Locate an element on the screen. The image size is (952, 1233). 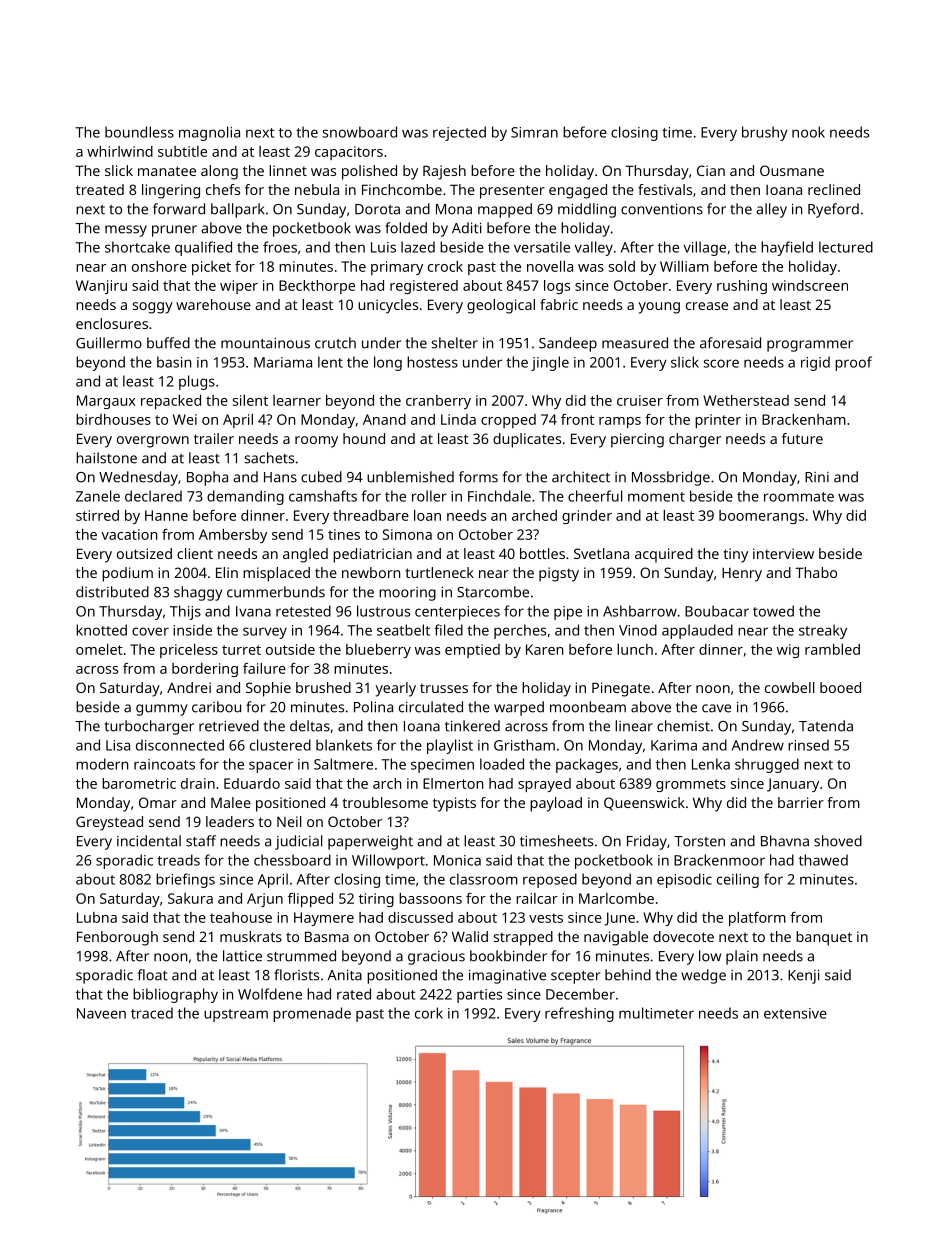
cheerful is located at coordinates (595, 496).
